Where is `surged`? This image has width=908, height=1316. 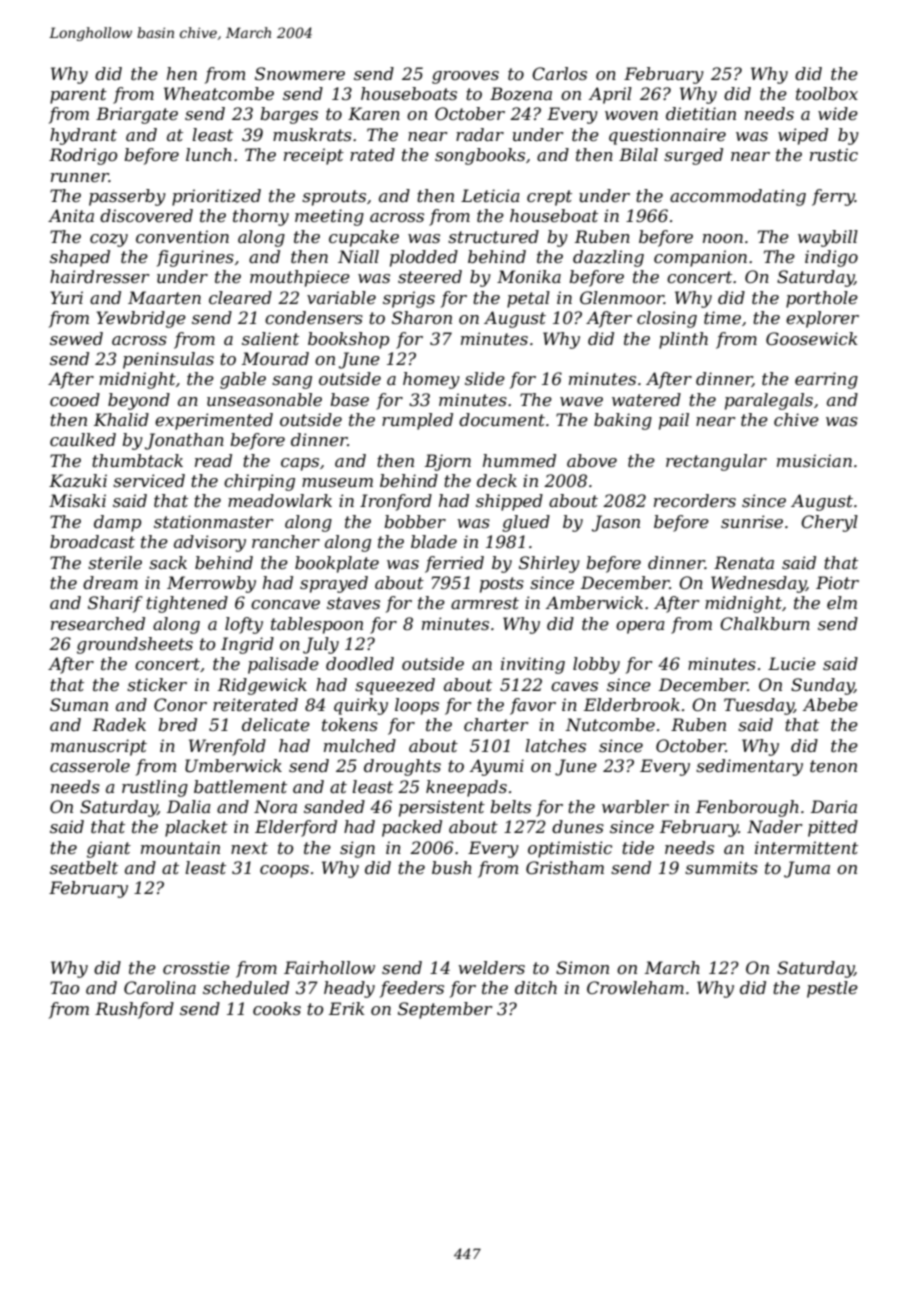
surged is located at coordinates (693, 156).
